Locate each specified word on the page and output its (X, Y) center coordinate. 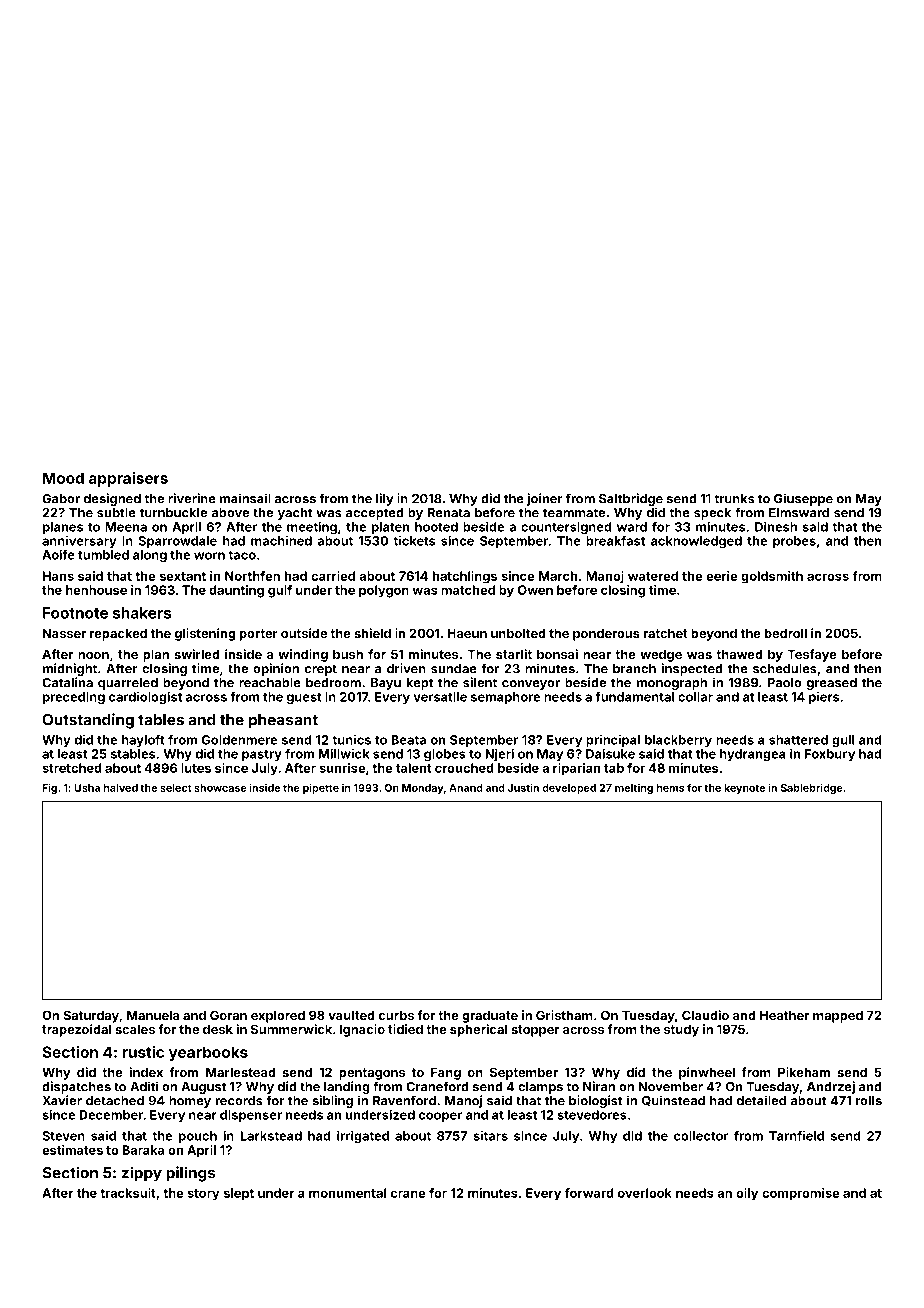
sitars (490, 1136)
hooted (436, 527)
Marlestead (241, 1072)
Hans (58, 576)
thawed (739, 654)
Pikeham (804, 1072)
